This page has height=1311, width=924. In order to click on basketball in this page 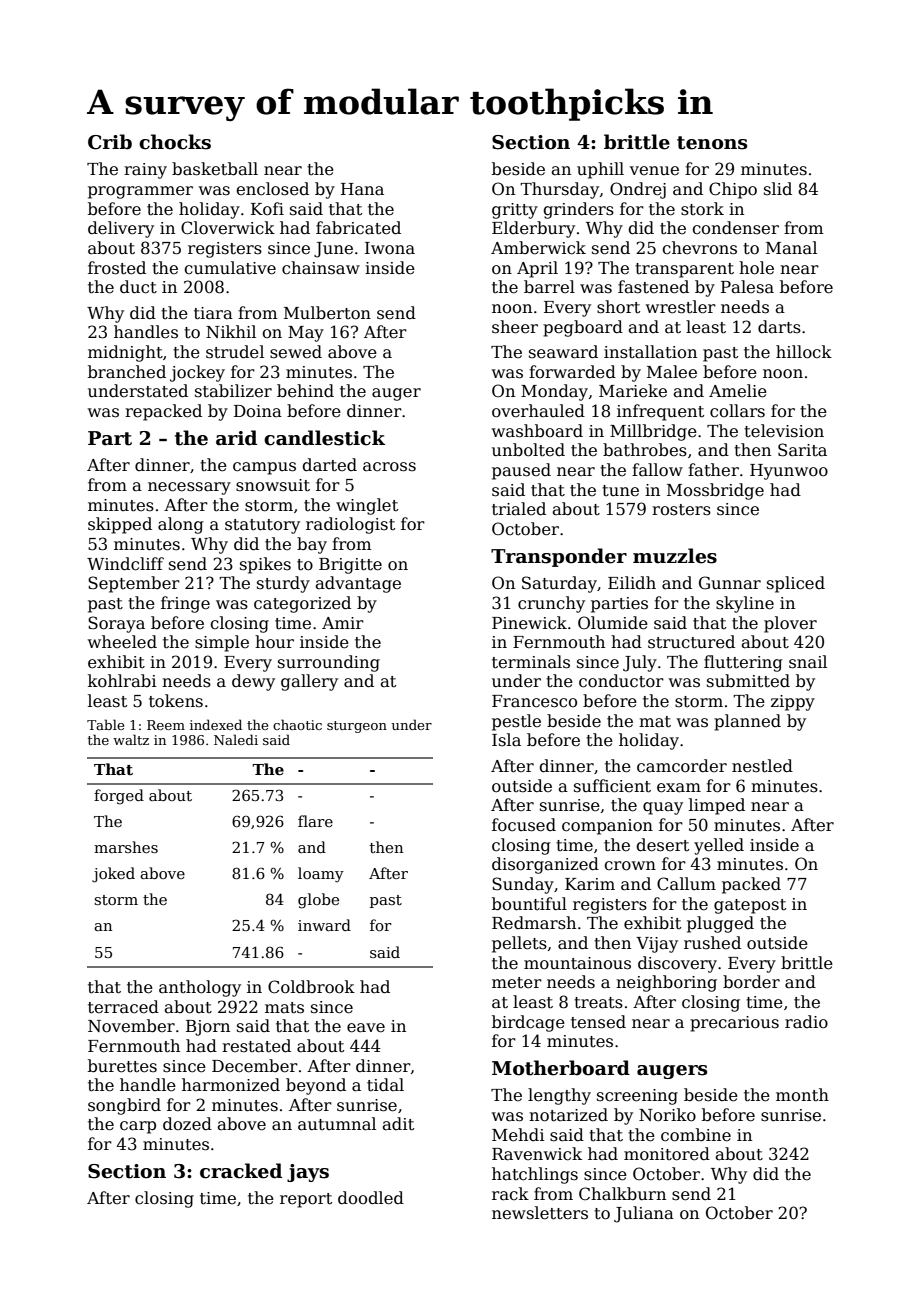, I will do `click(215, 169)`.
